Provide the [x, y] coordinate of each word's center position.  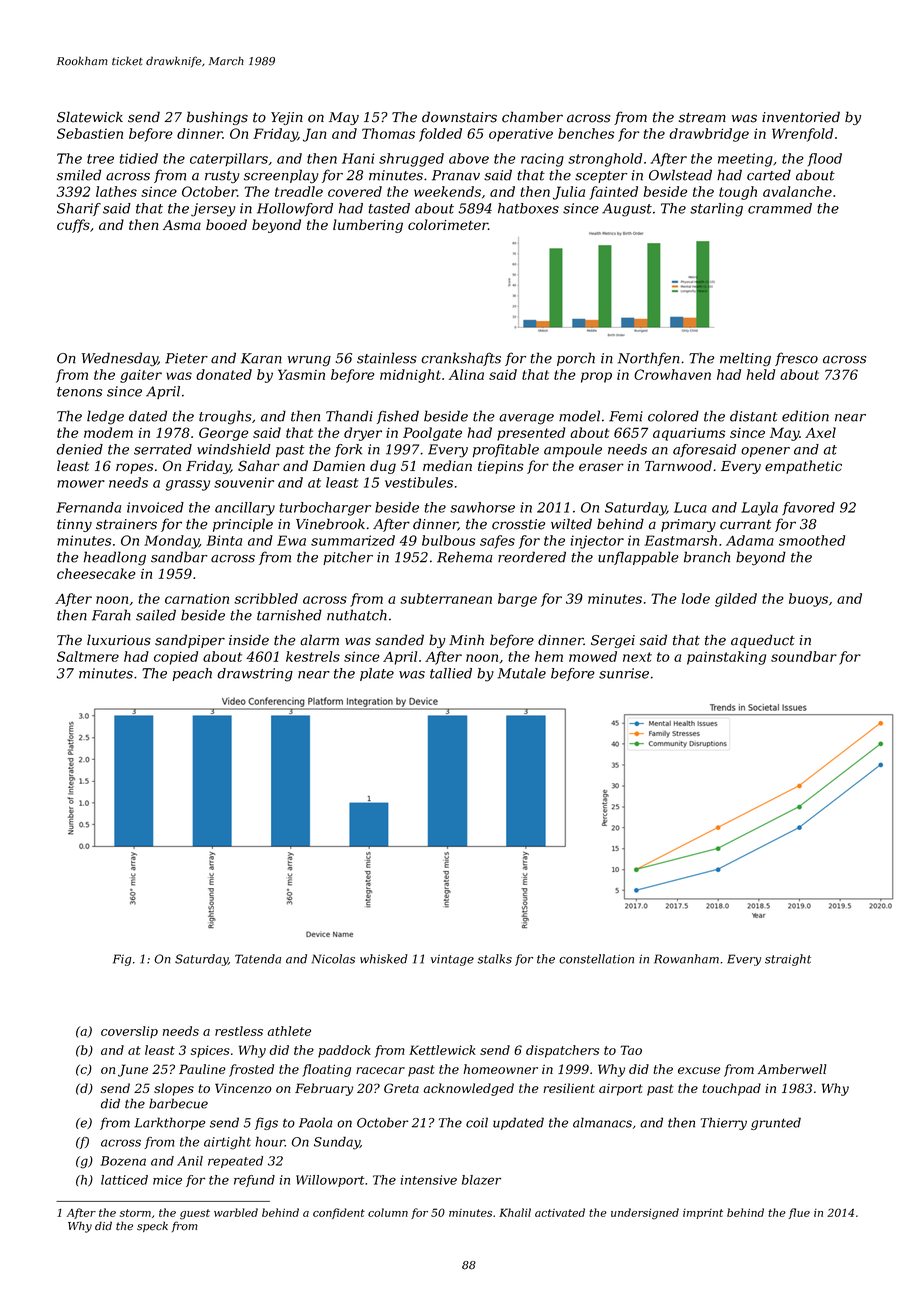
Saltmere [88, 656]
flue [799, 1213]
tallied [451, 673]
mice [167, 1180]
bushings [217, 118]
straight [788, 960]
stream [702, 118]
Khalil [515, 1212]
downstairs [459, 117]
